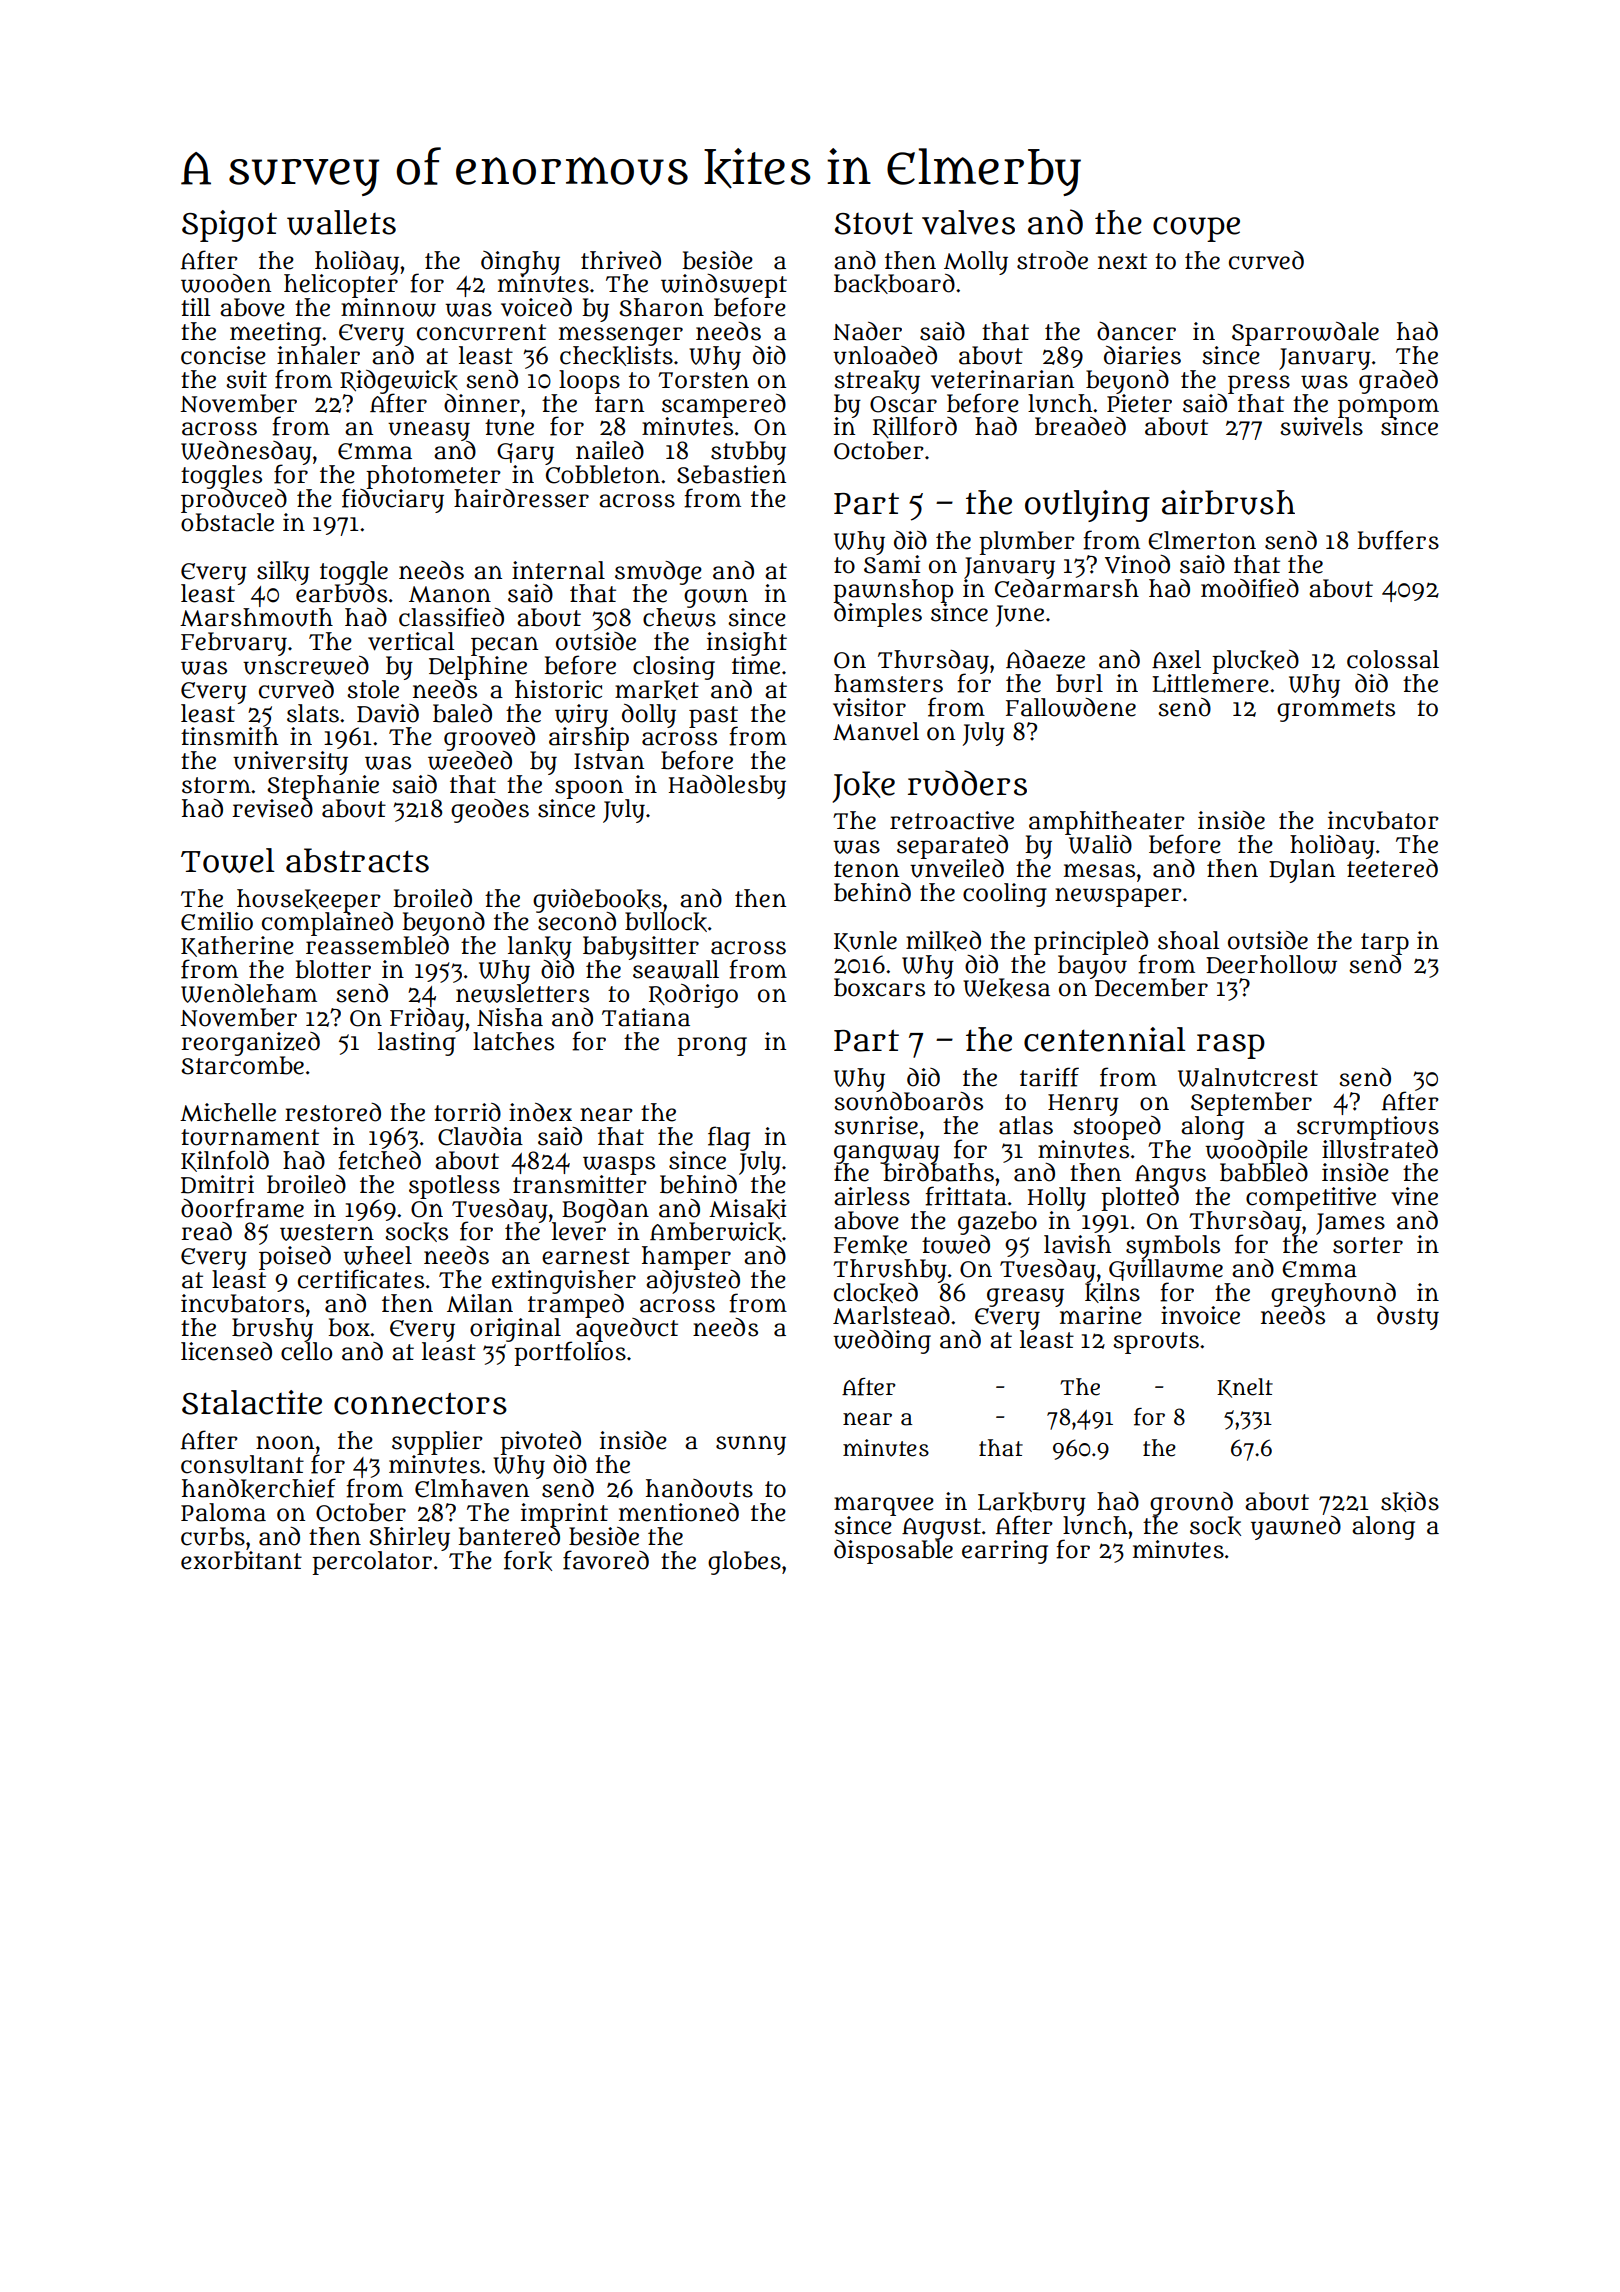 This screenshot has width=1620, height=2292. What do you see at coordinates (1385, 943) in the screenshot?
I see `tarp` at bounding box center [1385, 943].
